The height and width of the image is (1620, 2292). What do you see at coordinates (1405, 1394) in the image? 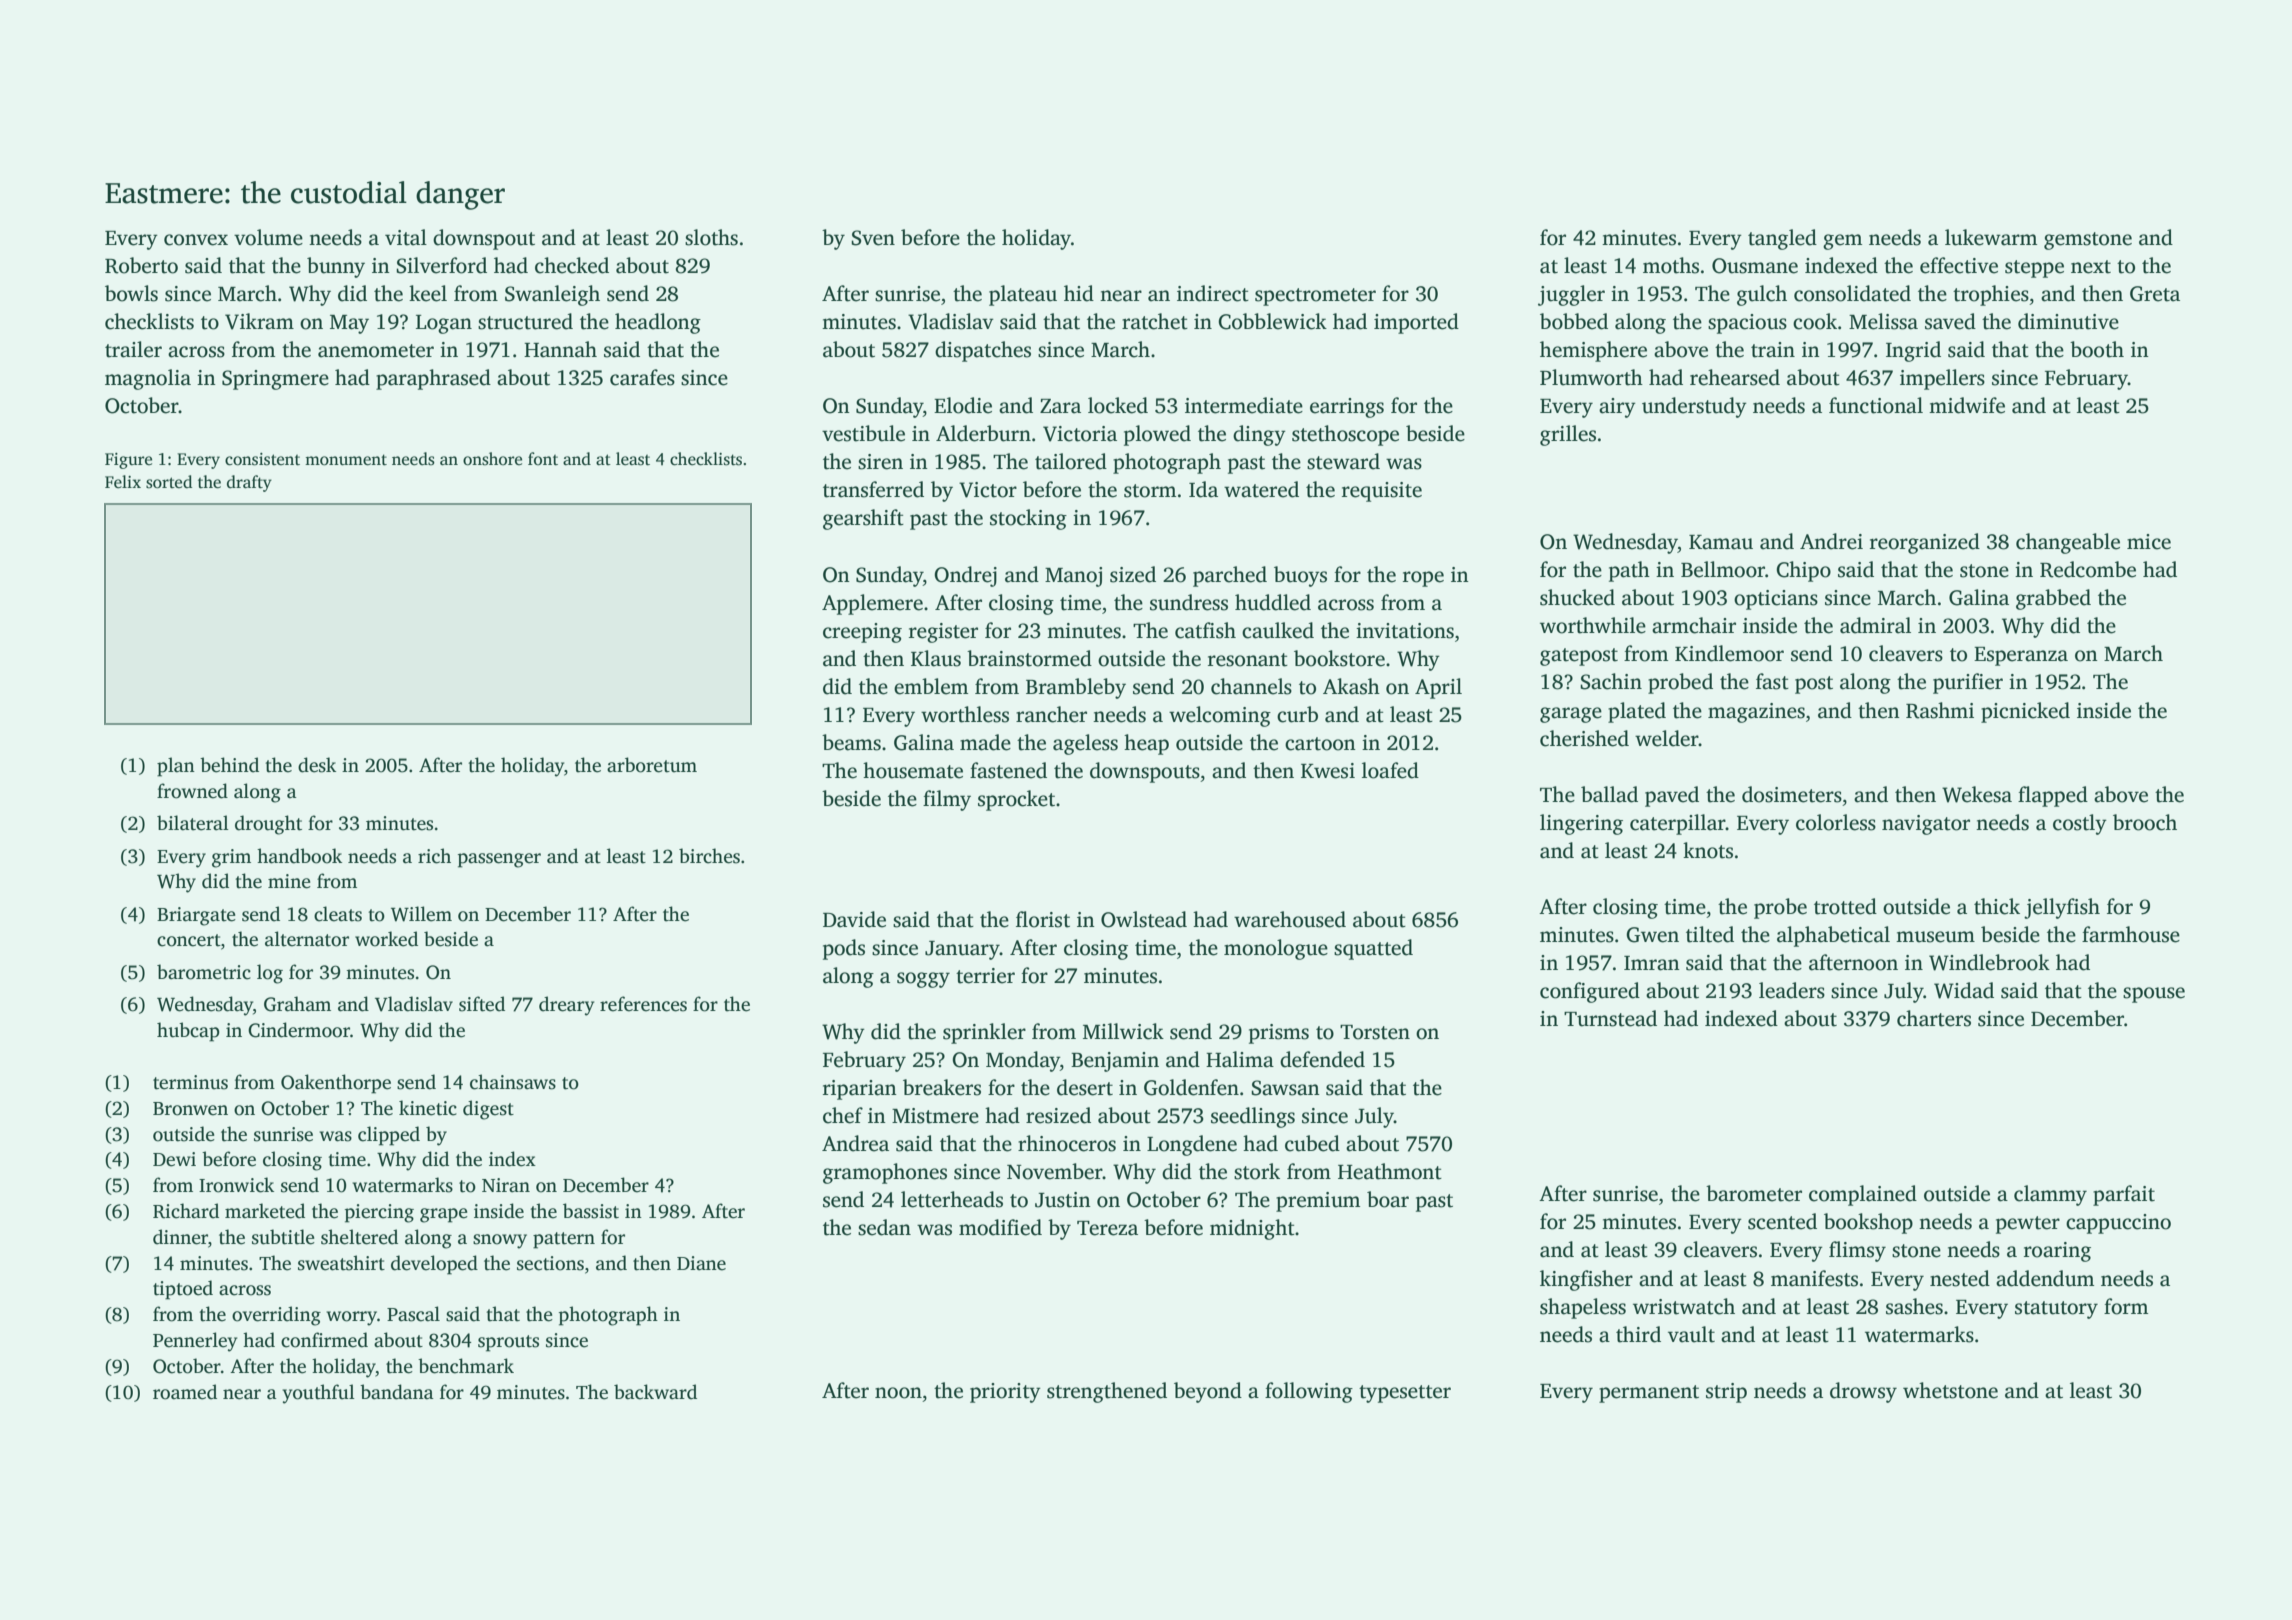
I see `typesetter` at bounding box center [1405, 1394].
